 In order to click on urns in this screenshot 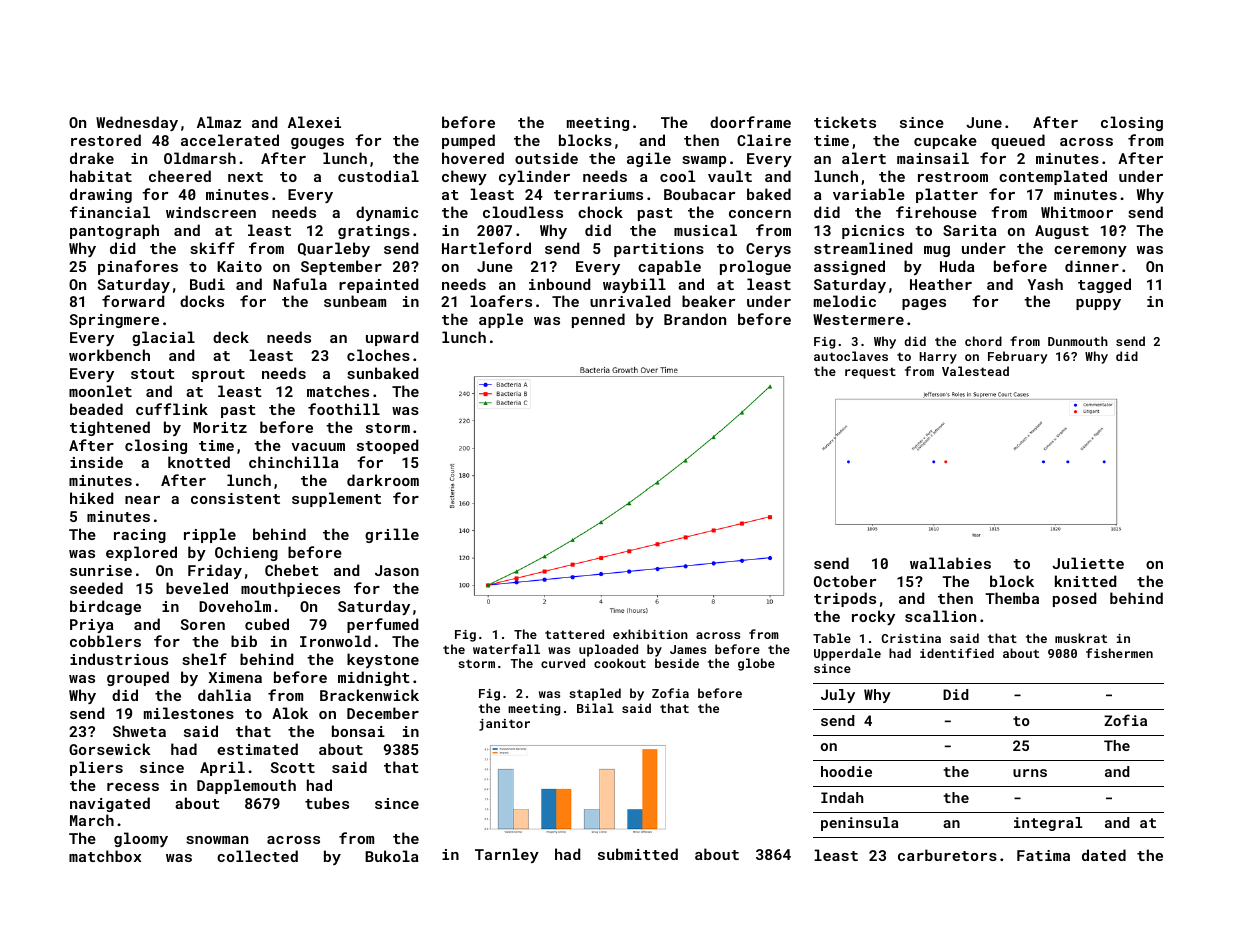, I will do `click(1030, 773)`.
